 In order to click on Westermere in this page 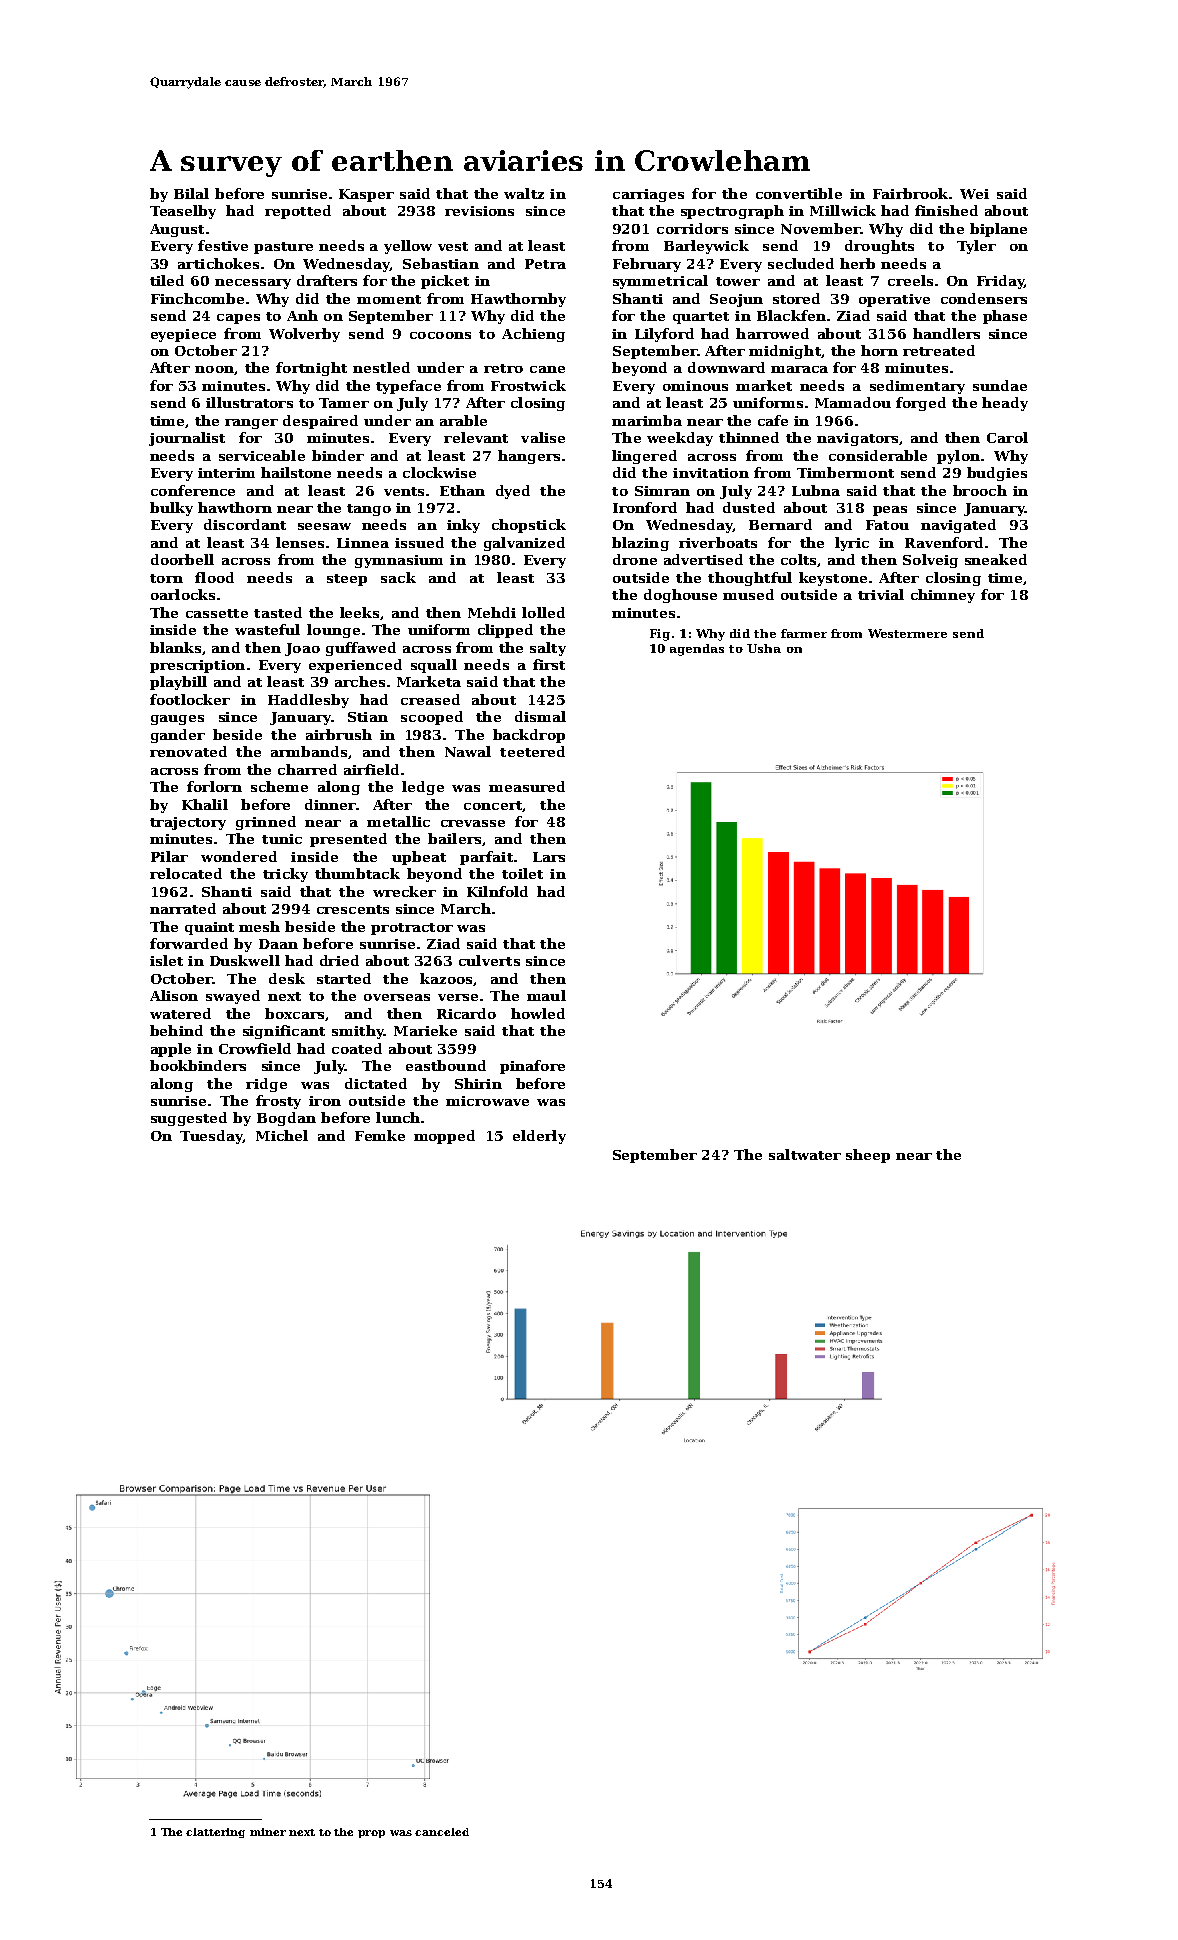, I will do `click(907, 633)`.
